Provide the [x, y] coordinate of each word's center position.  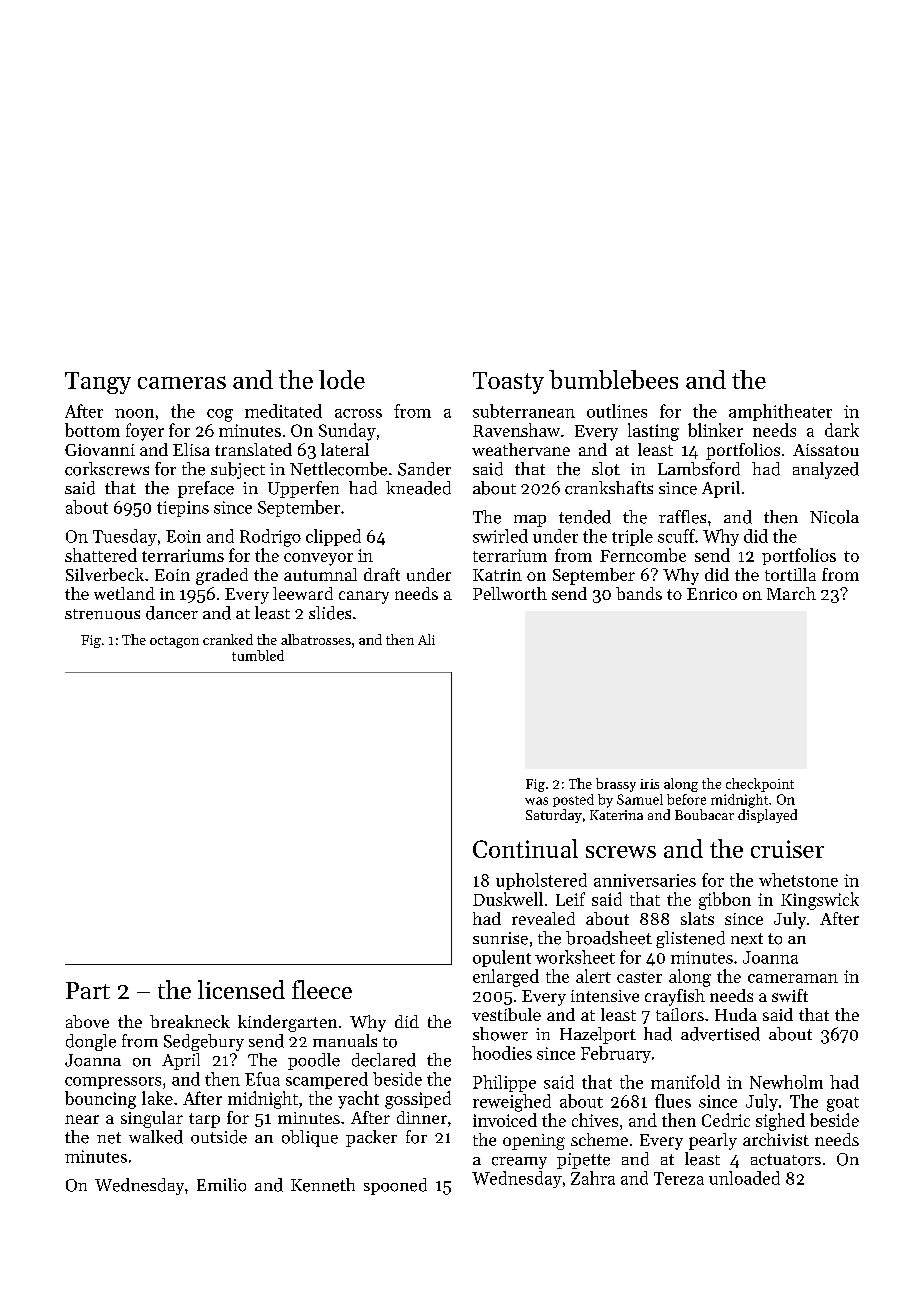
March [791, 593]
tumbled [258, 655]
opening [534, 1142]
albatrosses [316, 639]
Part [88, 990]
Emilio [221, 1185]
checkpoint [760, 785]
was [536, 801]
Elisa [191, 449]
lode [342, 379]
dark [842, 430]
